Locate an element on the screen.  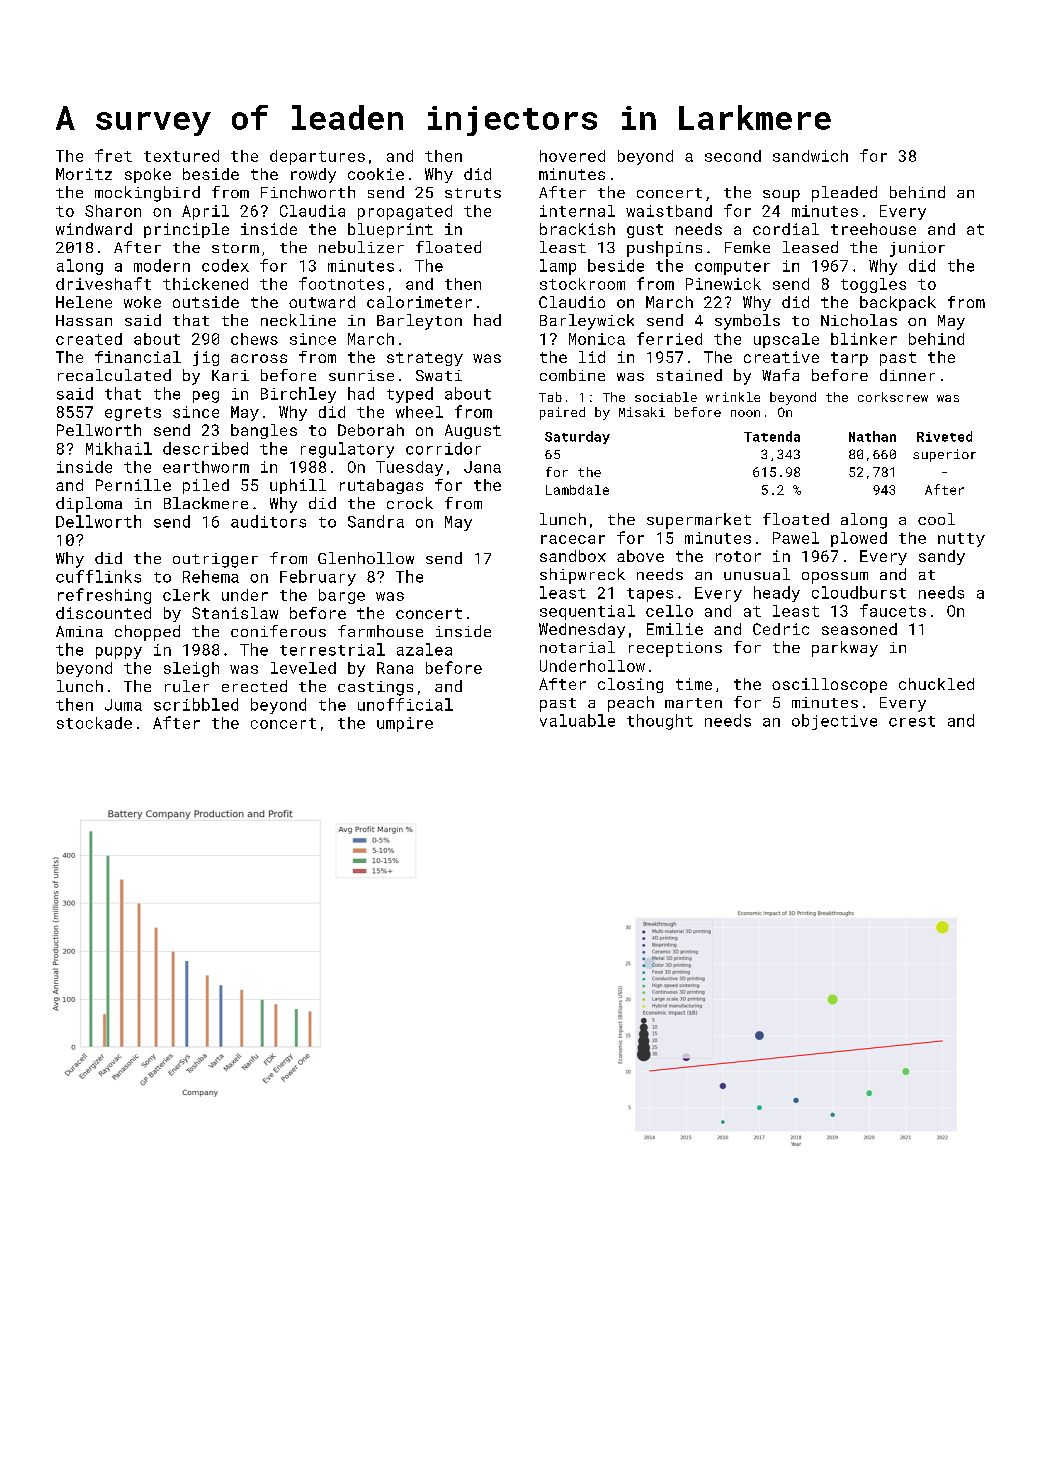
sandwich is located at coordinates (810, 156).
